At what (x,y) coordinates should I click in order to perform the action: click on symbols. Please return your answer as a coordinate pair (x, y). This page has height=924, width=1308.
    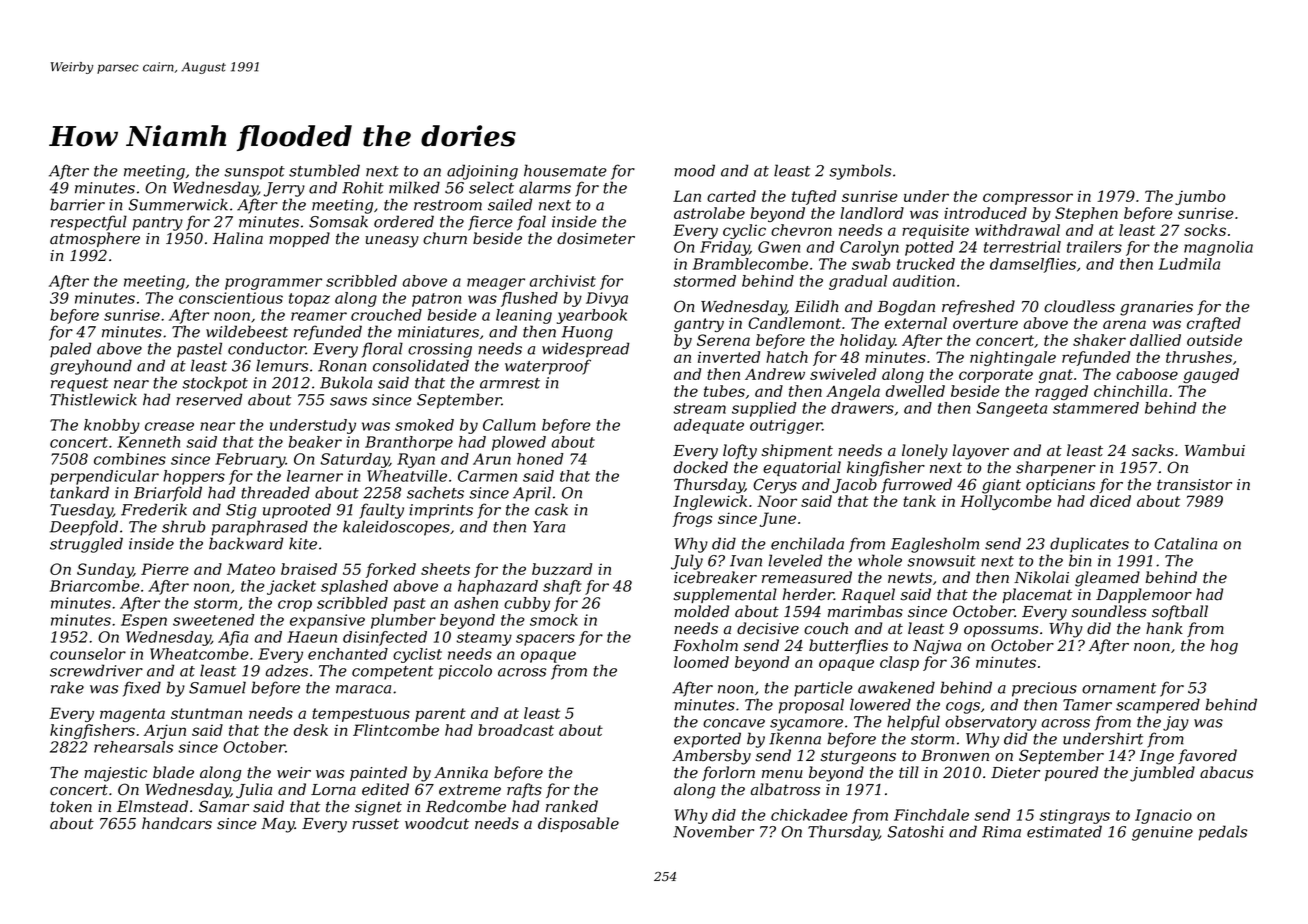
    Looking at the image, I should click on (860, 172).
